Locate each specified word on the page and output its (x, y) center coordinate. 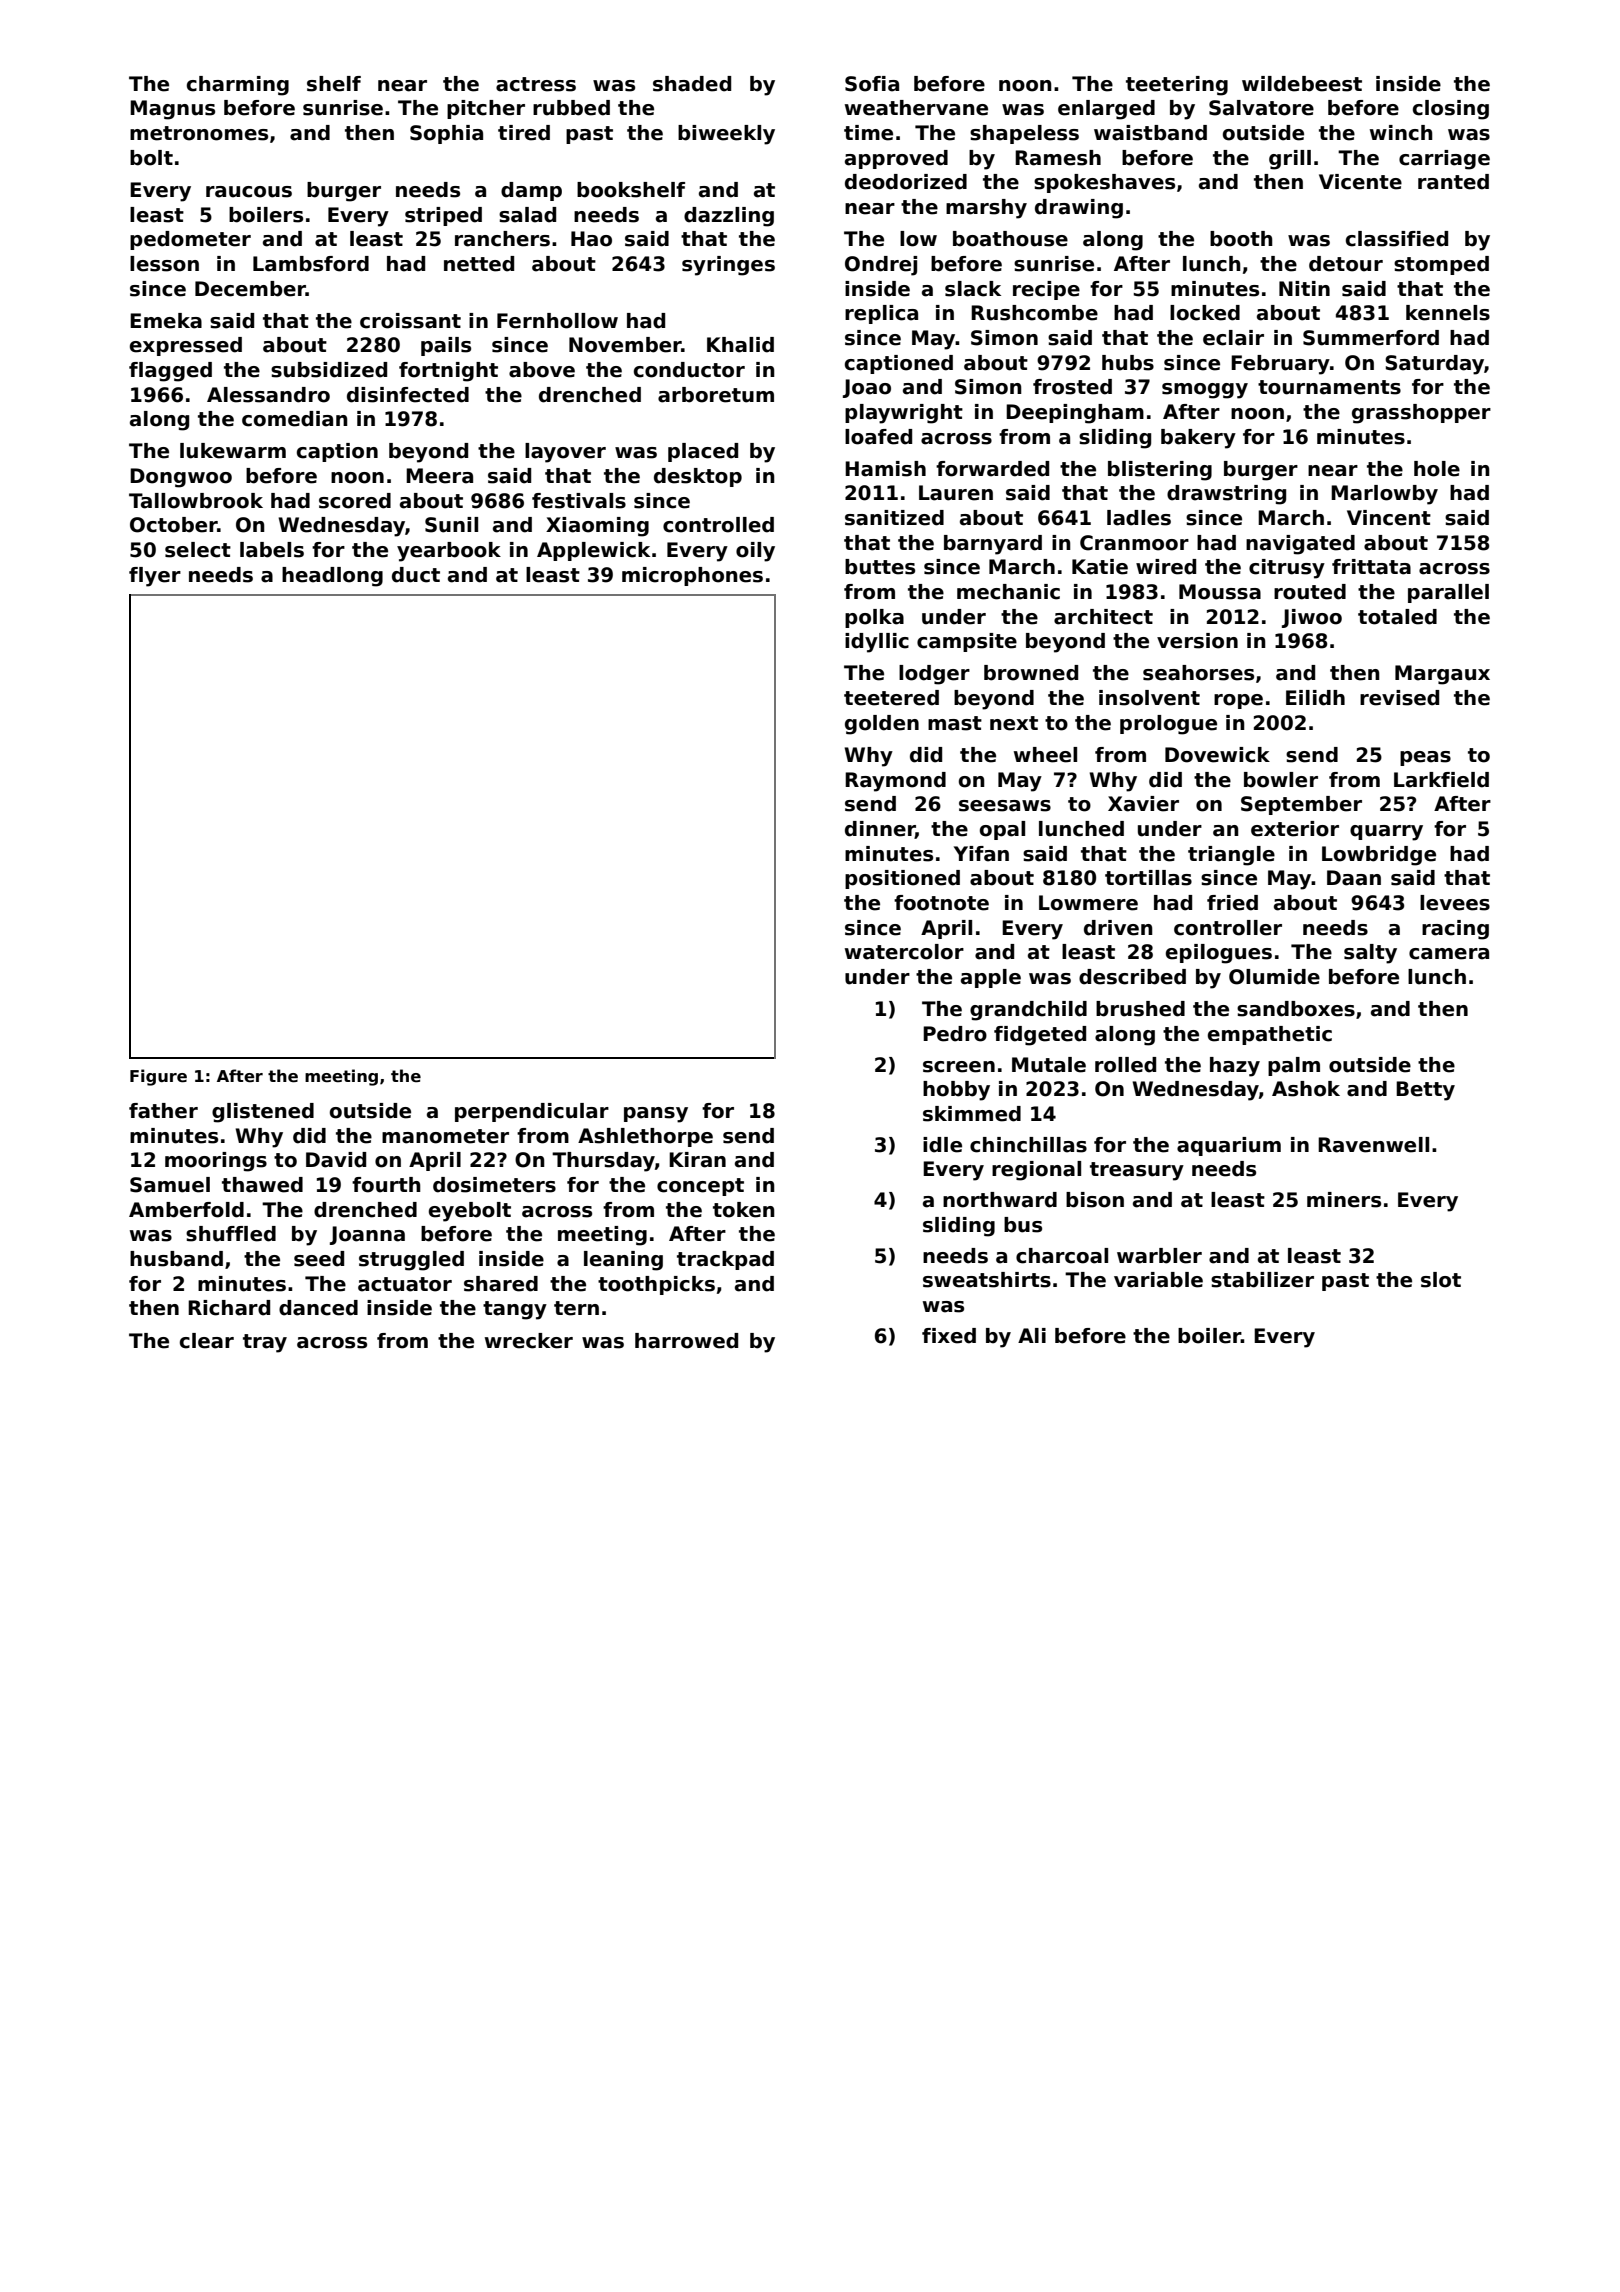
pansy (656, 1115)
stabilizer (1262, 1280)
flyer (155, 577)
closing (1451, 110)
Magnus (172, 110)
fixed (949, 1336)
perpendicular (532, 1112)
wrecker (529, 1341)
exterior (1295, 829)
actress (536, 84)
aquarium (1229, 1146)
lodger (934, 675)
